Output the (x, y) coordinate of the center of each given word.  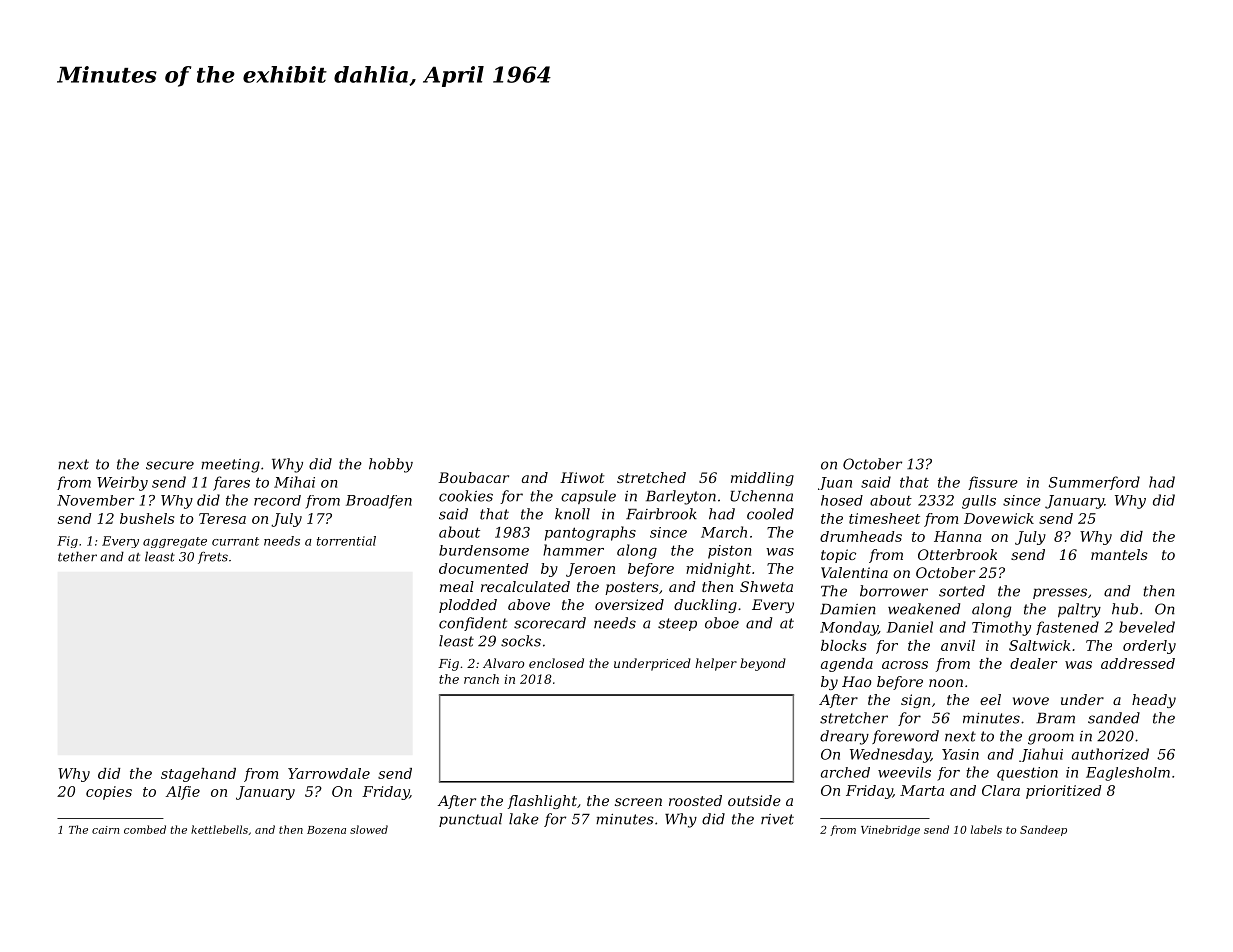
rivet (777, 819)
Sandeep (1043, 830)
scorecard (550, 623)
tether (77, 556)
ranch (481, 679)
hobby (391, 465)
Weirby (122, 483)
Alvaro (503, 663)
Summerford (1094, 483)
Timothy (1001, 628)
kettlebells (219, 829)
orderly (1149, 647)
